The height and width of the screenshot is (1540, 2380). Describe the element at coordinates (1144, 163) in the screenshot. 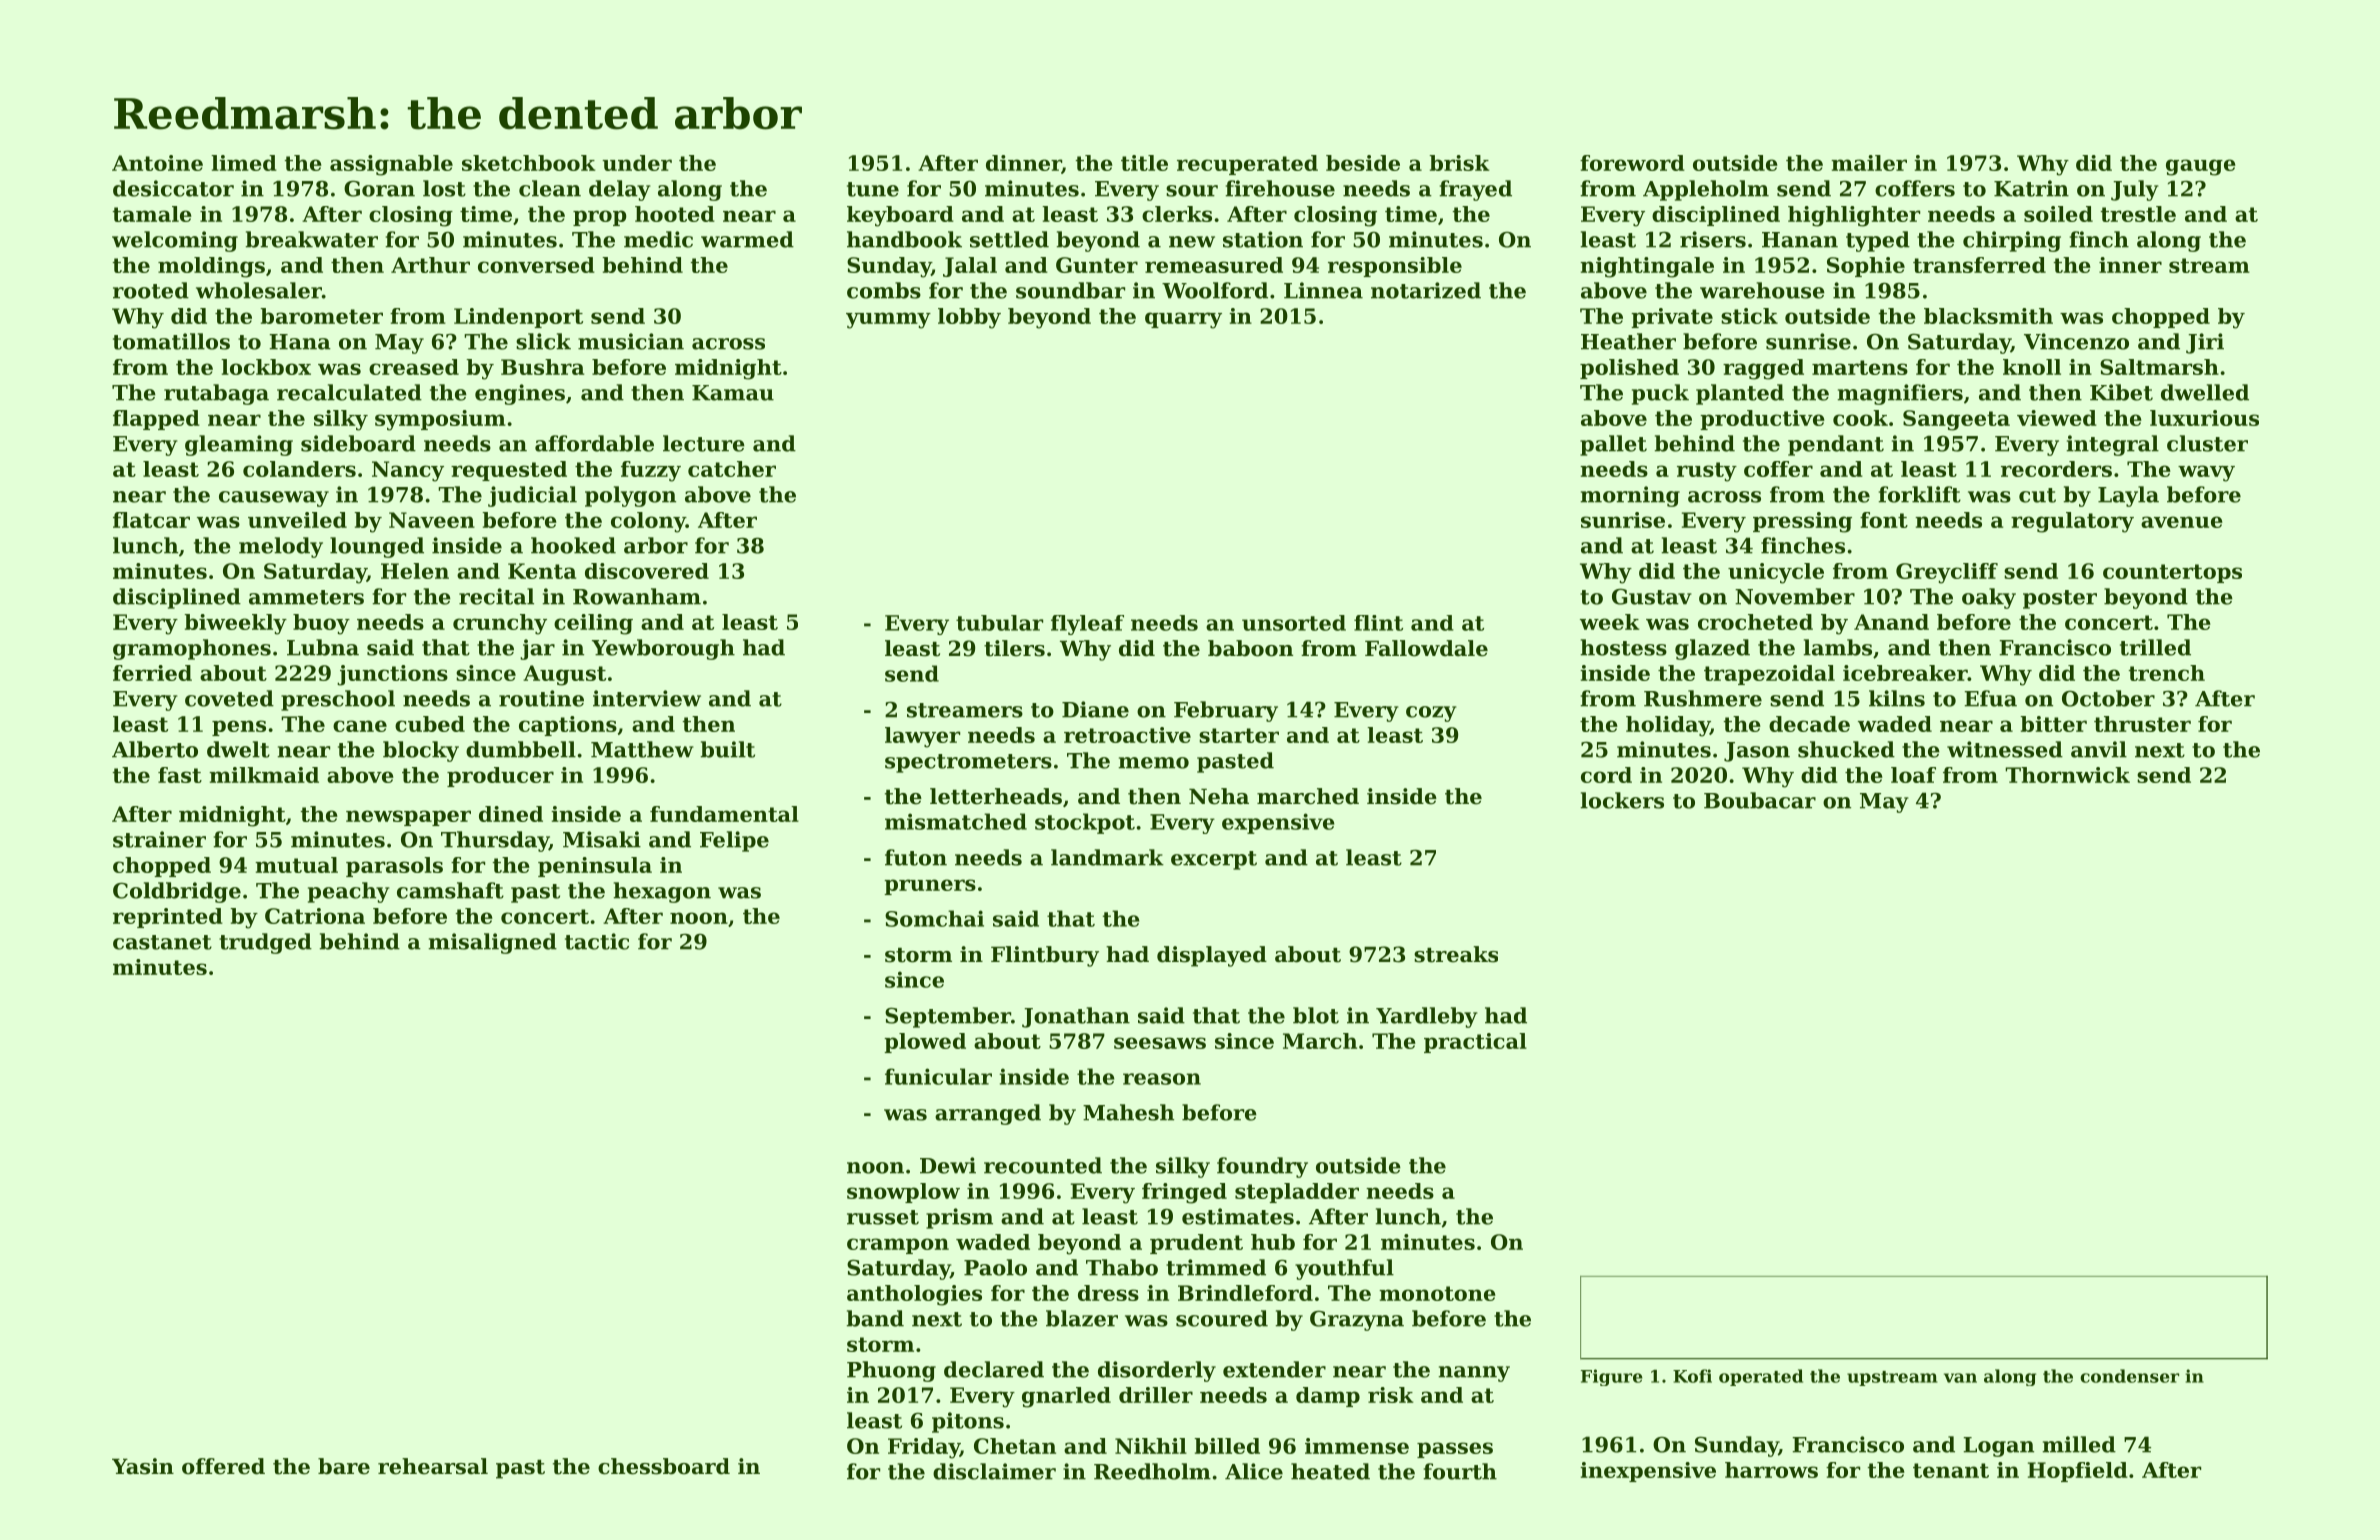

I see `title` at that location.
